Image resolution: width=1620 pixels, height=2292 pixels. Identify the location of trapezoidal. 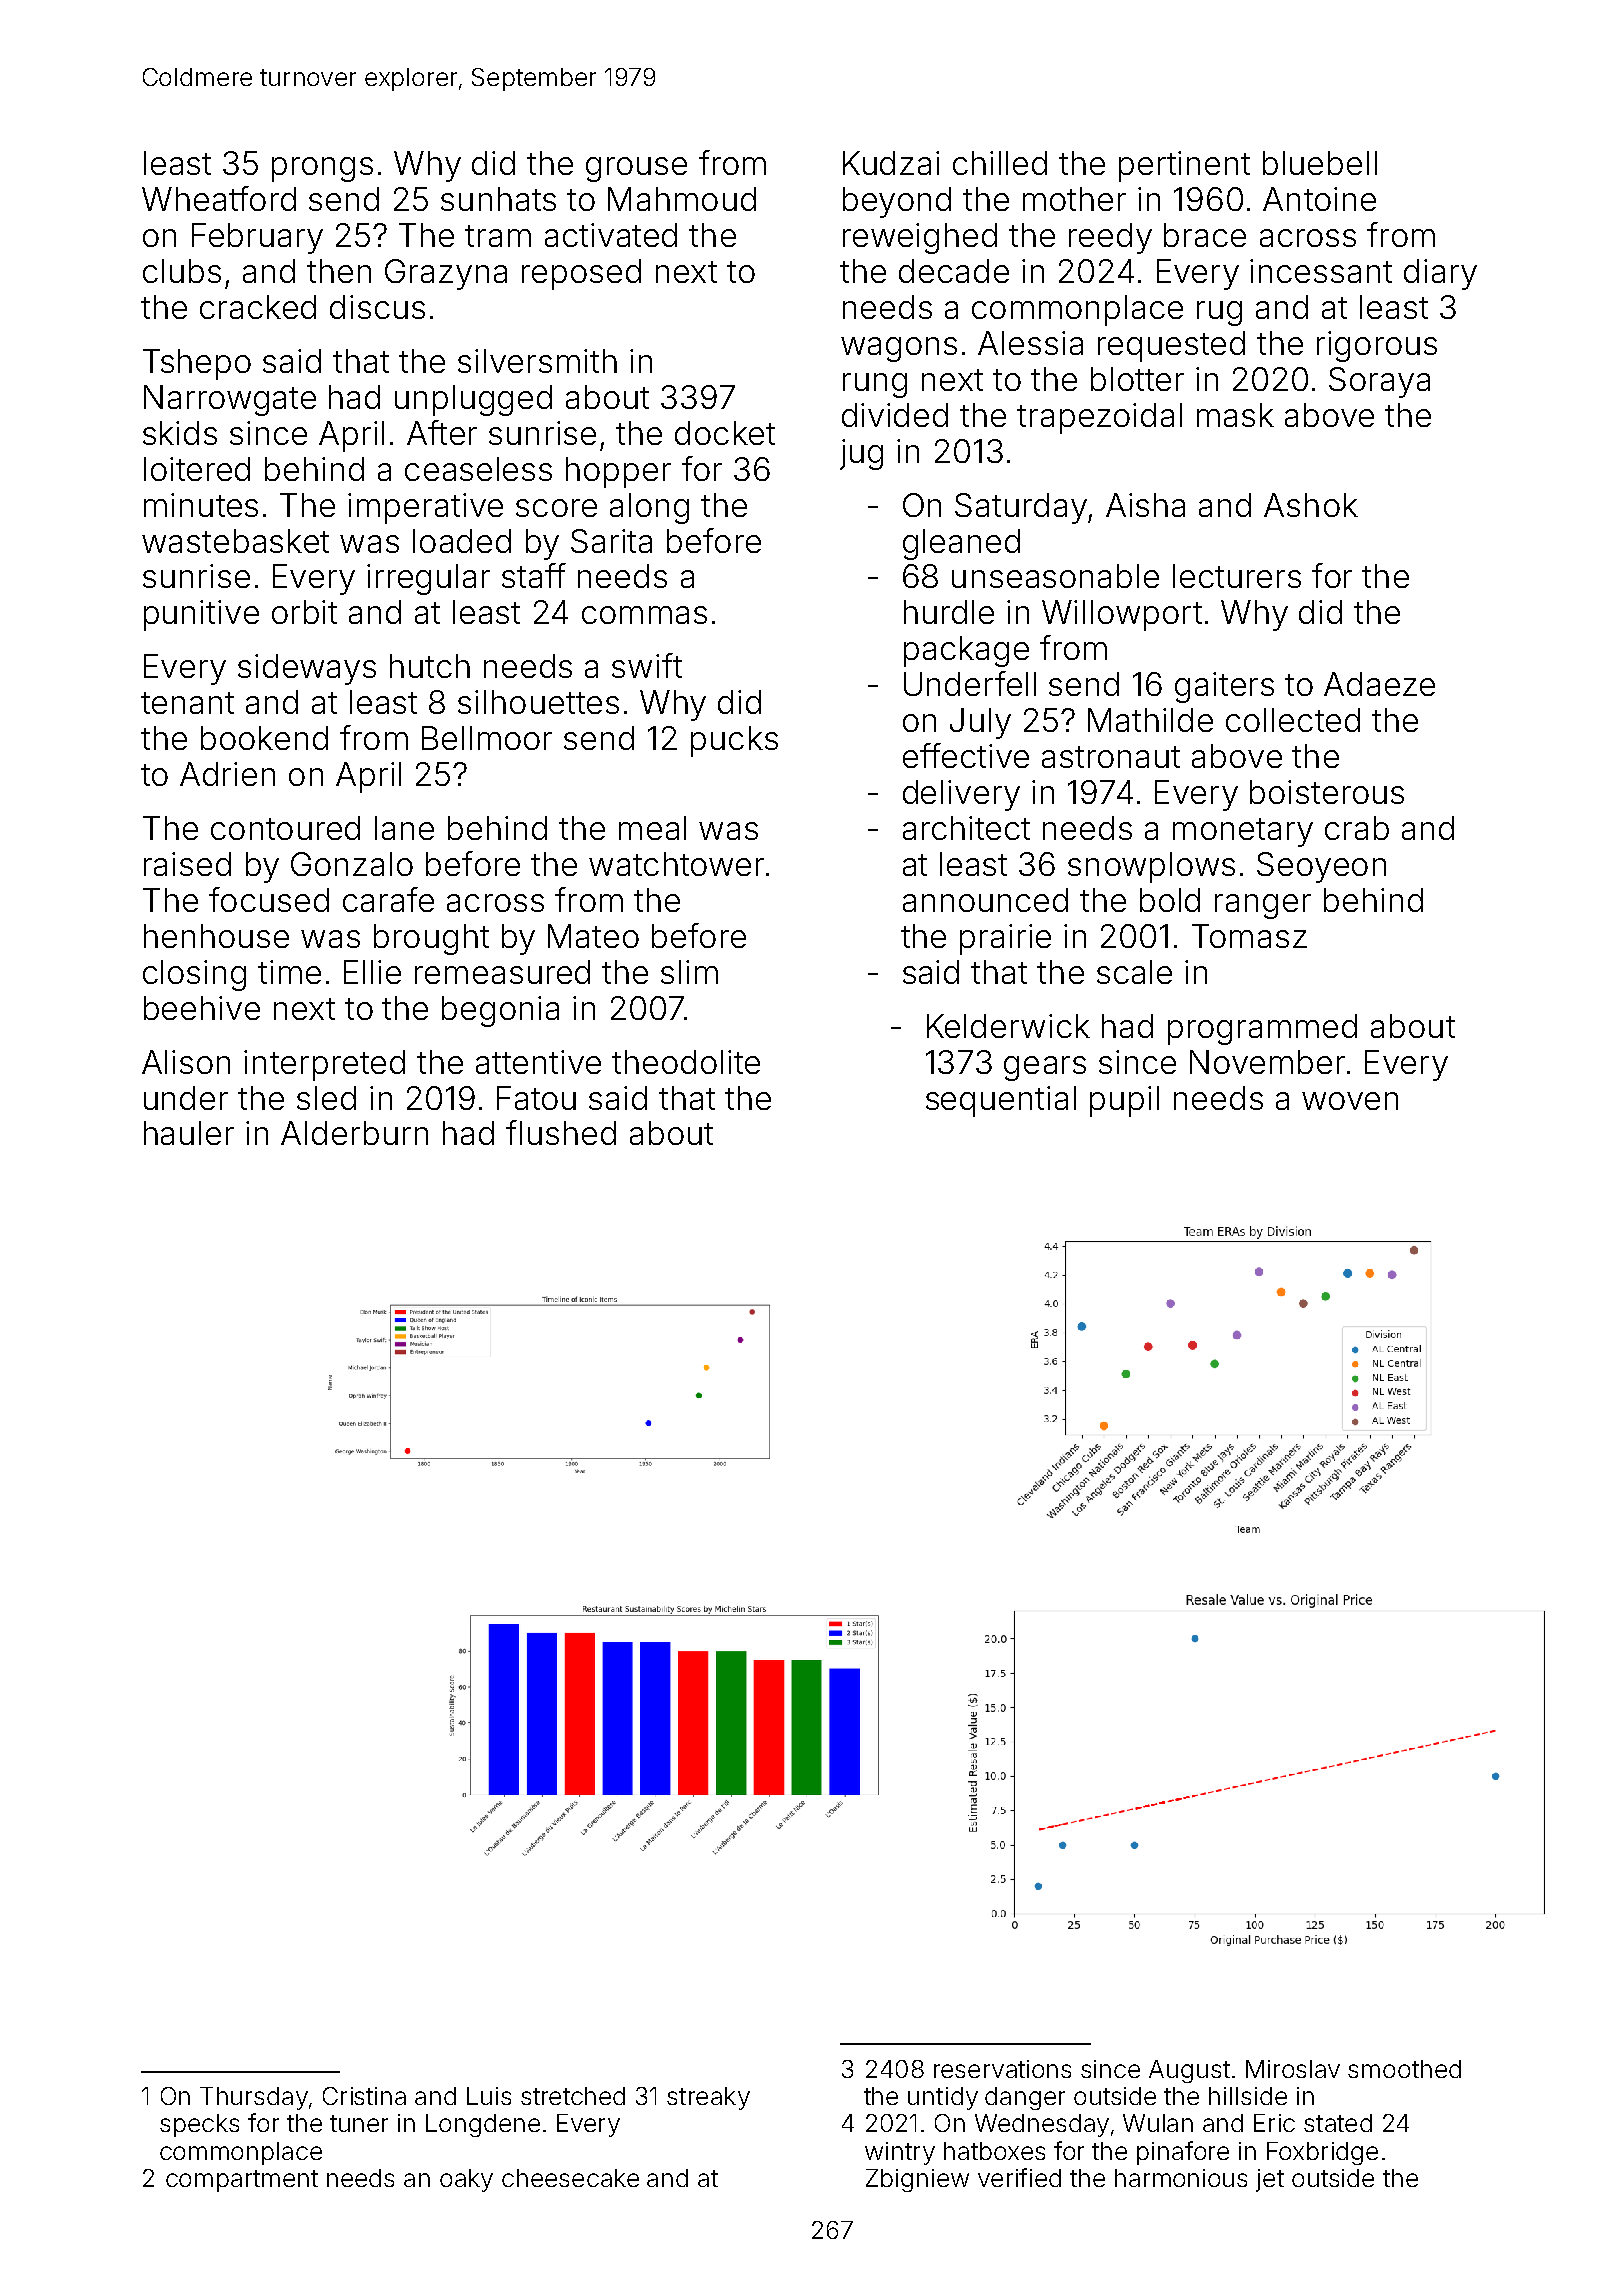
(1099, 418).
